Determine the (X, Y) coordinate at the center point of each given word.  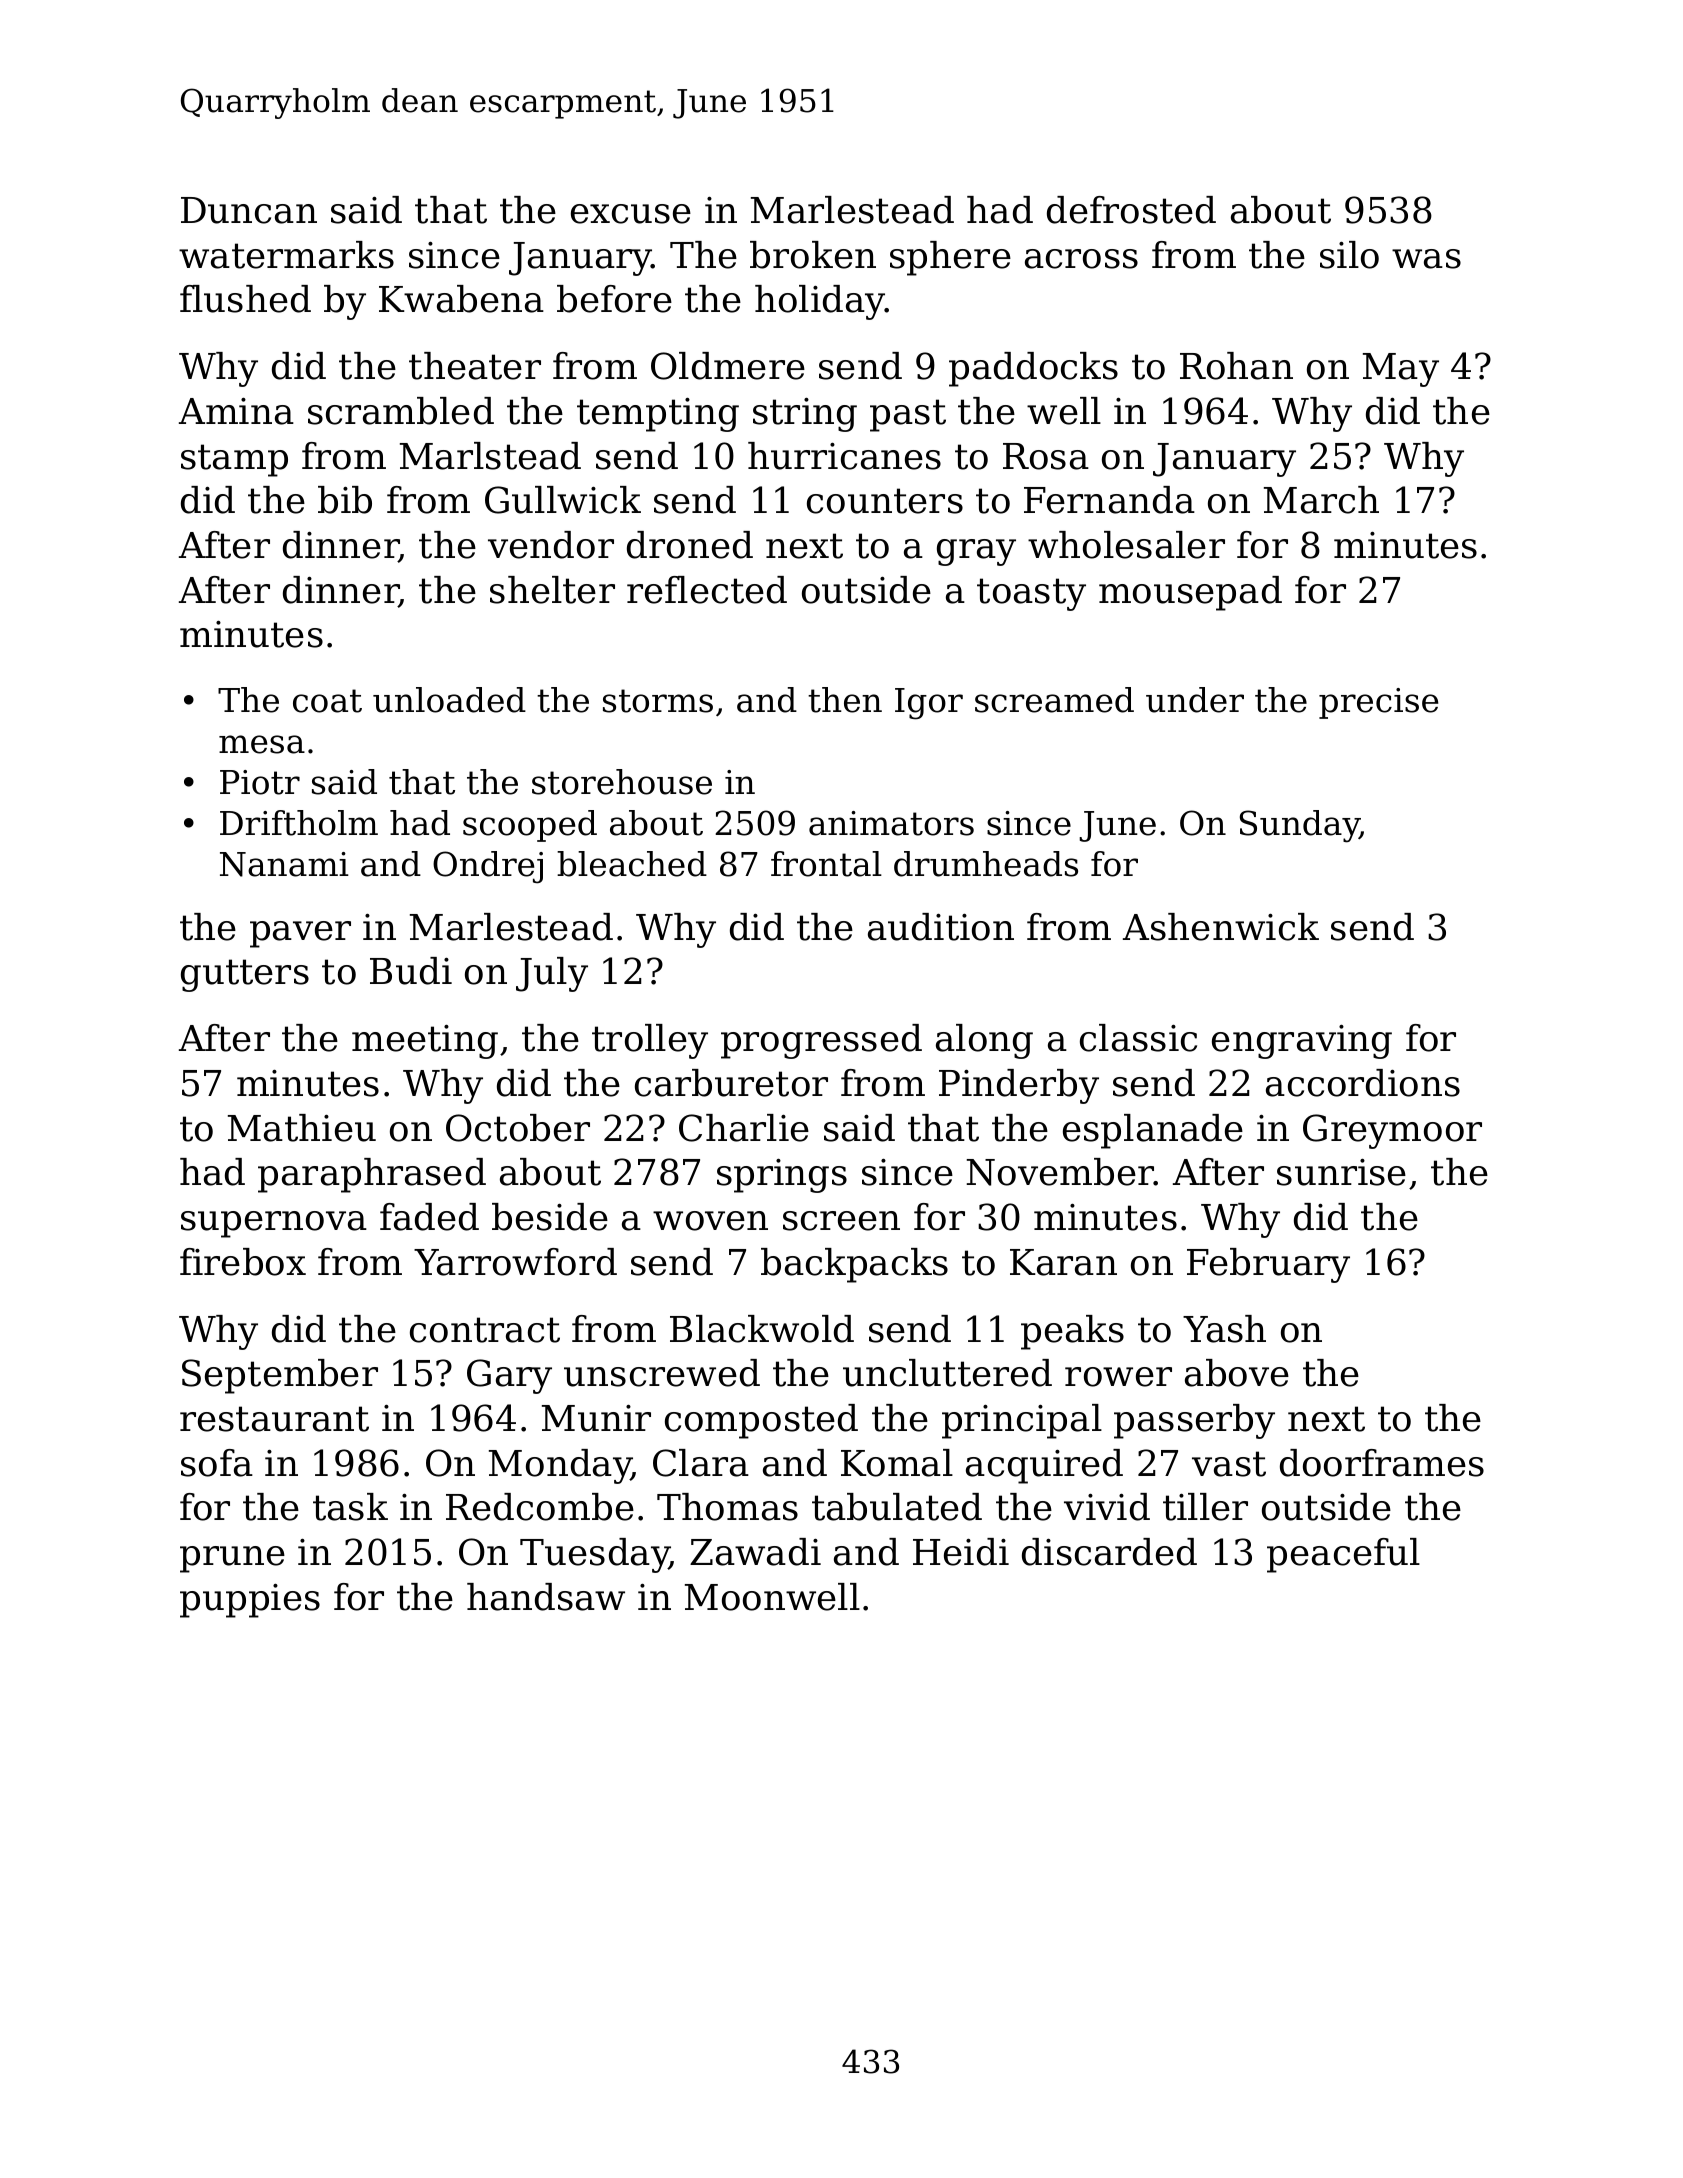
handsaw (546, 1597)
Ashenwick (1221, 927)
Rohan (1236, 366)
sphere (950, 258)
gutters (245, 975)
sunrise (1341, 1172)
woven (710, 1221)
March (1321, 500)
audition (941, 927)
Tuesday (595, 1555)
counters (885, 501)
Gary (509, 1376)
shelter (552, 590)
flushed (245, 299)
